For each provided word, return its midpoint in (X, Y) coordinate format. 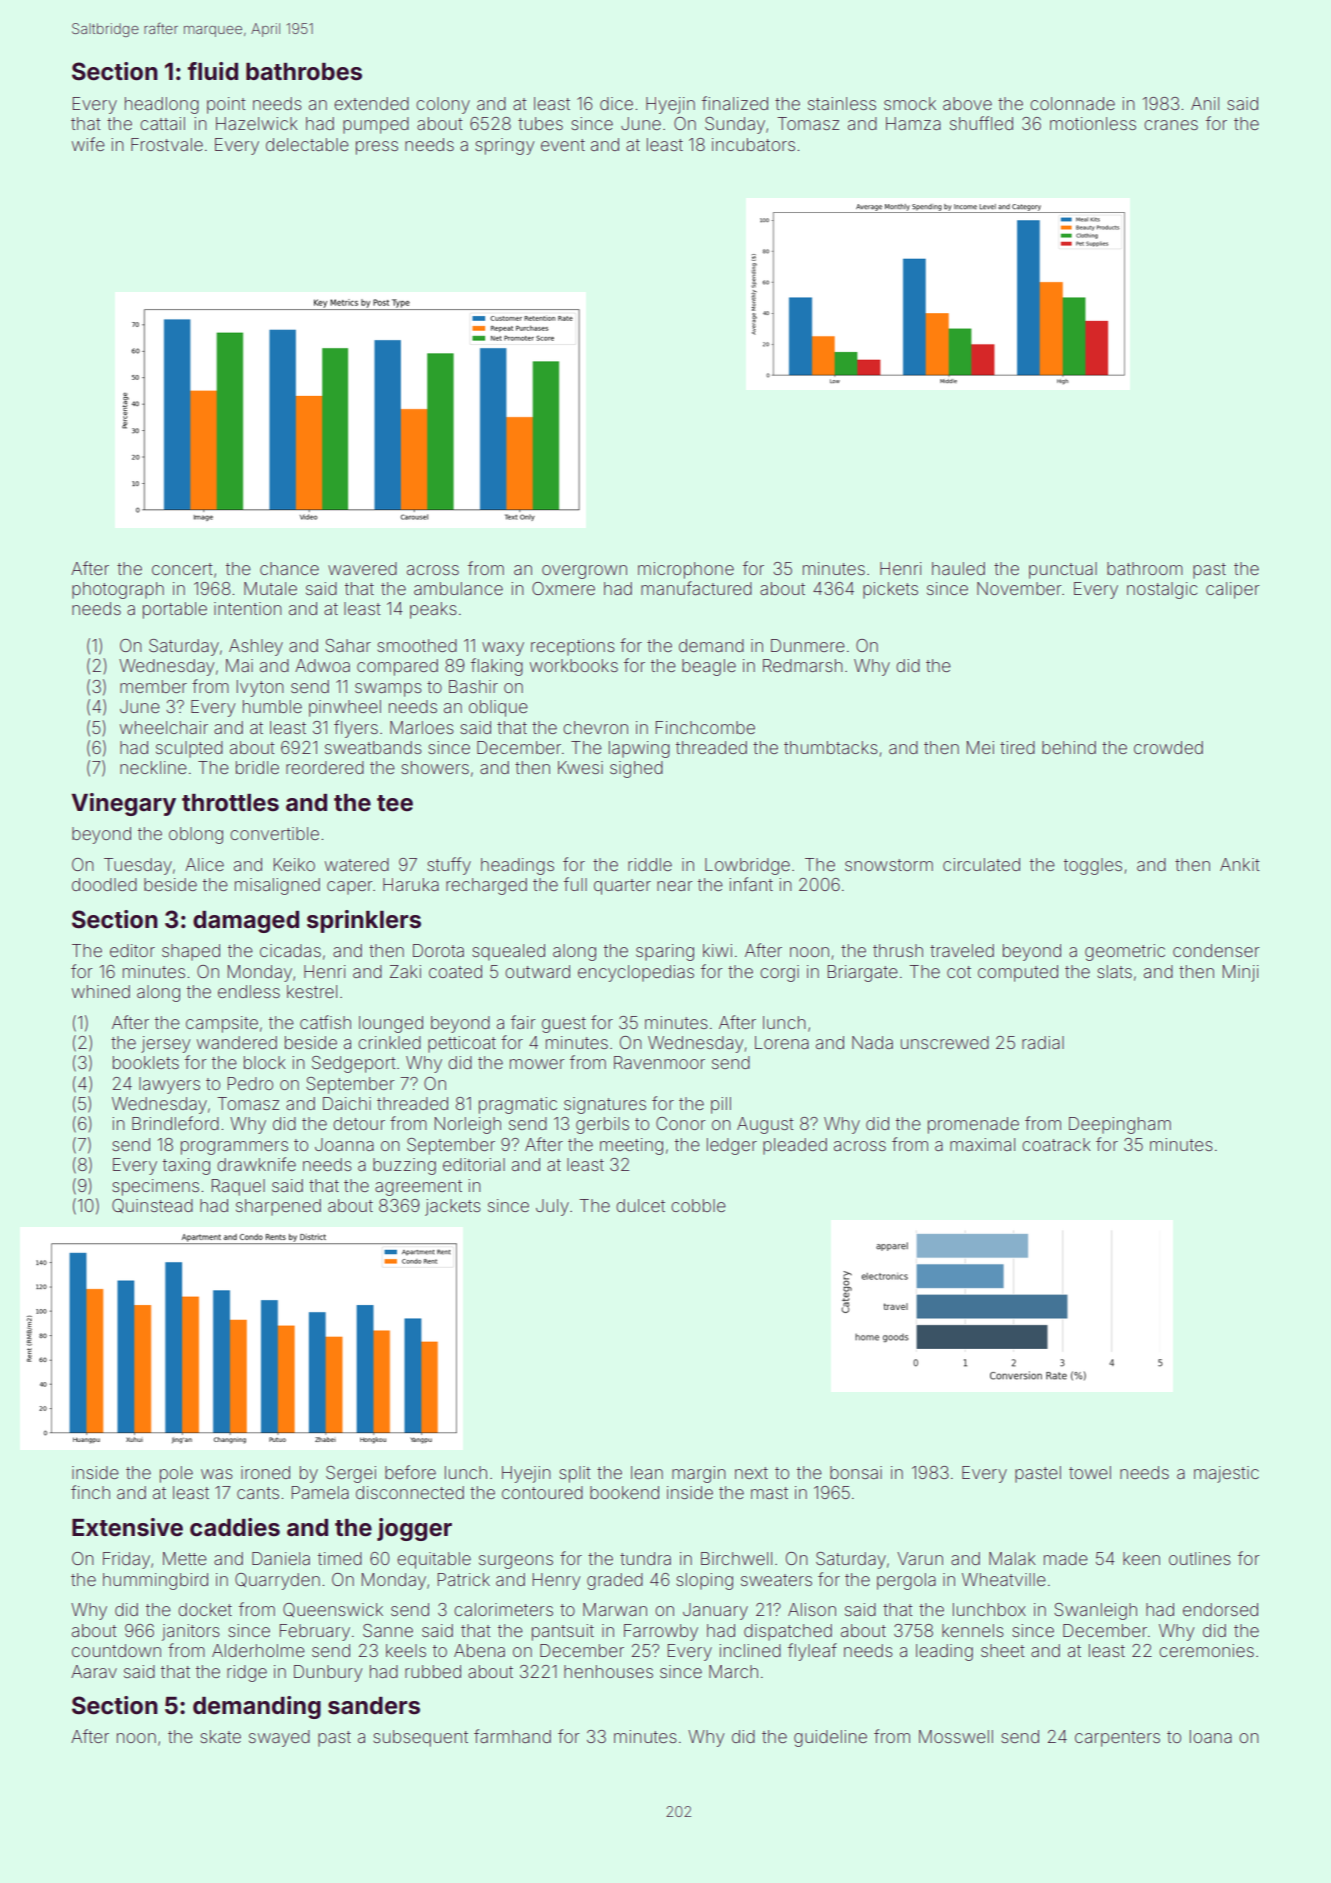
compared (397, 667)
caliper (1233, 590)
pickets (890, 590)
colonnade (1072, 103)
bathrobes (304, 72)
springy (504, 146)
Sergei (351, 1474)
